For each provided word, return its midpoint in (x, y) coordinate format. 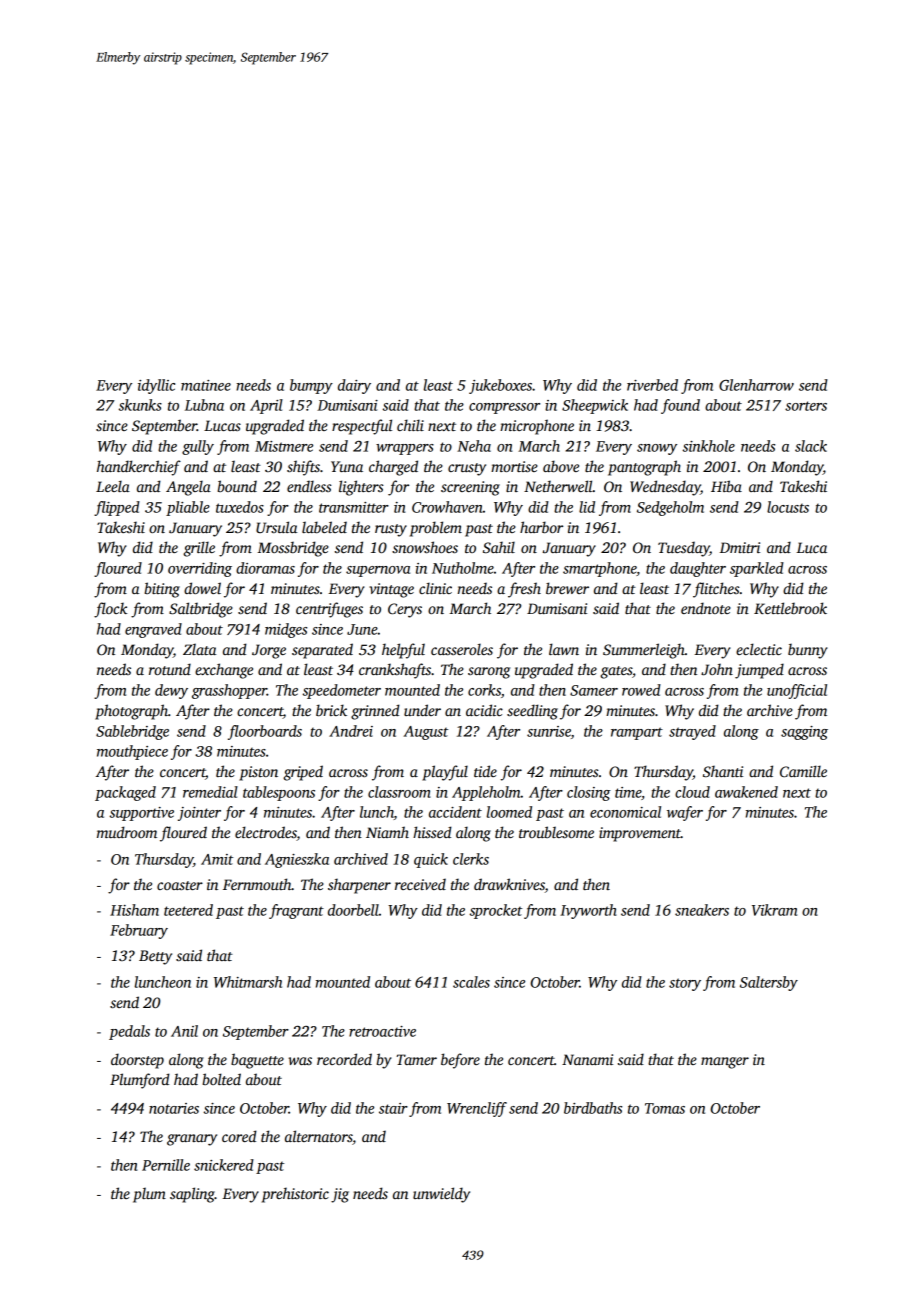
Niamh (387, 832)
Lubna (204, 405)
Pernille (166, 1165)
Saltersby (769, 983)
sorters (806, 406)
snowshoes (425, 547)
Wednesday (665, 488)
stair (393, 1108)
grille (199, 549)
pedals (129, 1032)
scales (471, 982)
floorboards (265, 732)
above (561, 466)
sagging (804, 733)
